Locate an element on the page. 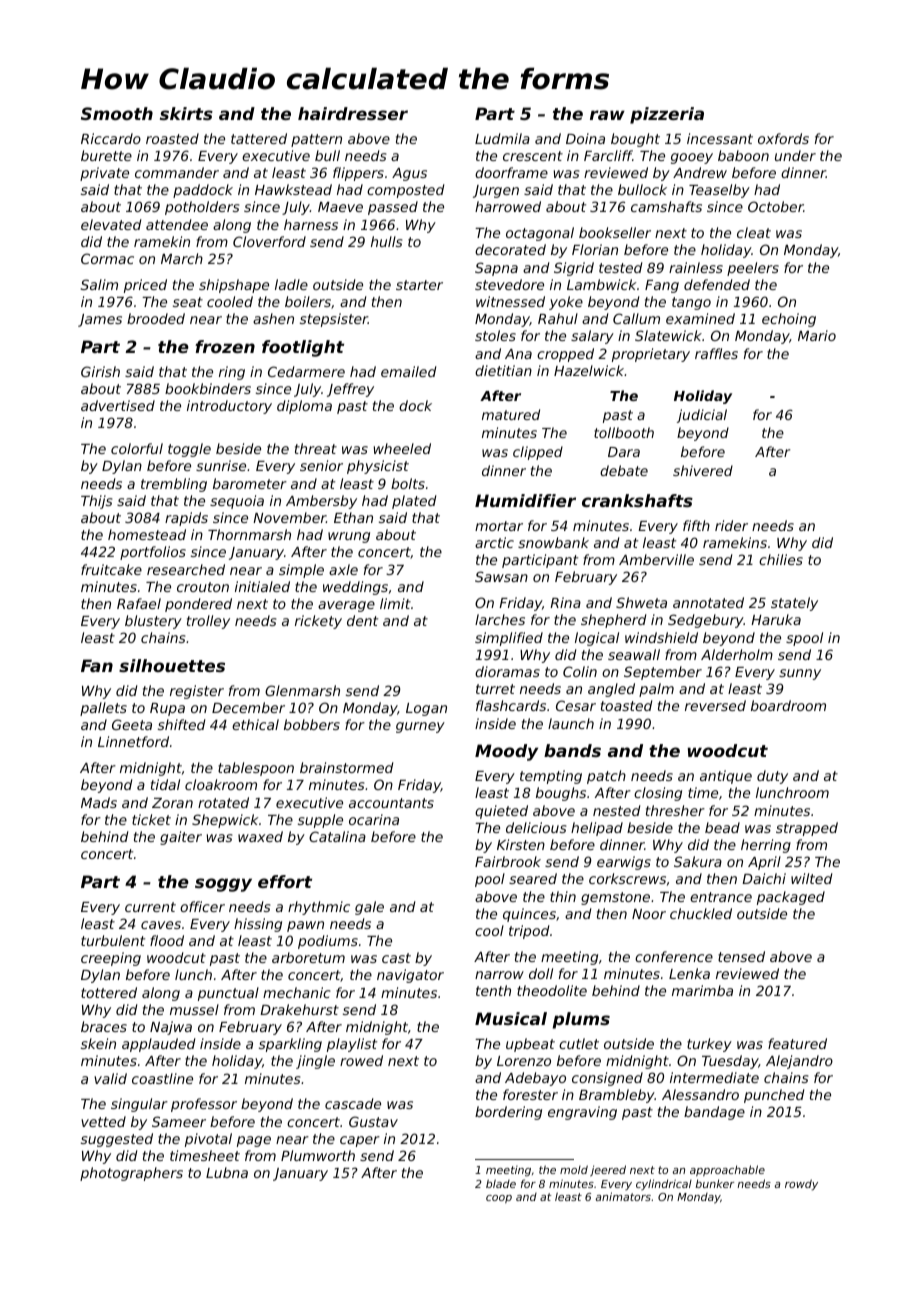  stoles is located at coordinates (495, 335).
